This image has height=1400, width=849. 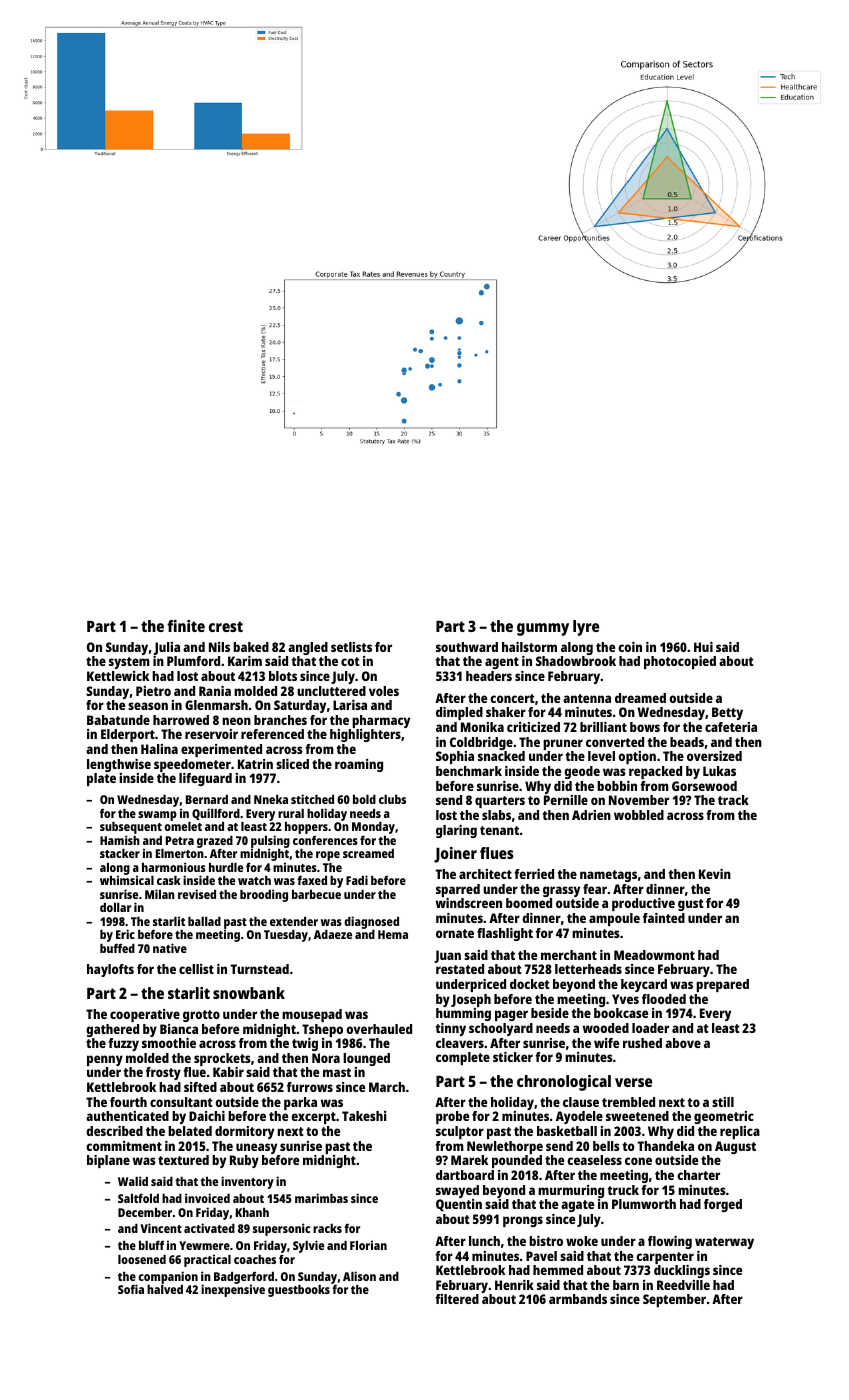 What do you see at coordinates (313, 1118) in the image?
I see `excerpt` at bounding box center [313, 1118].
